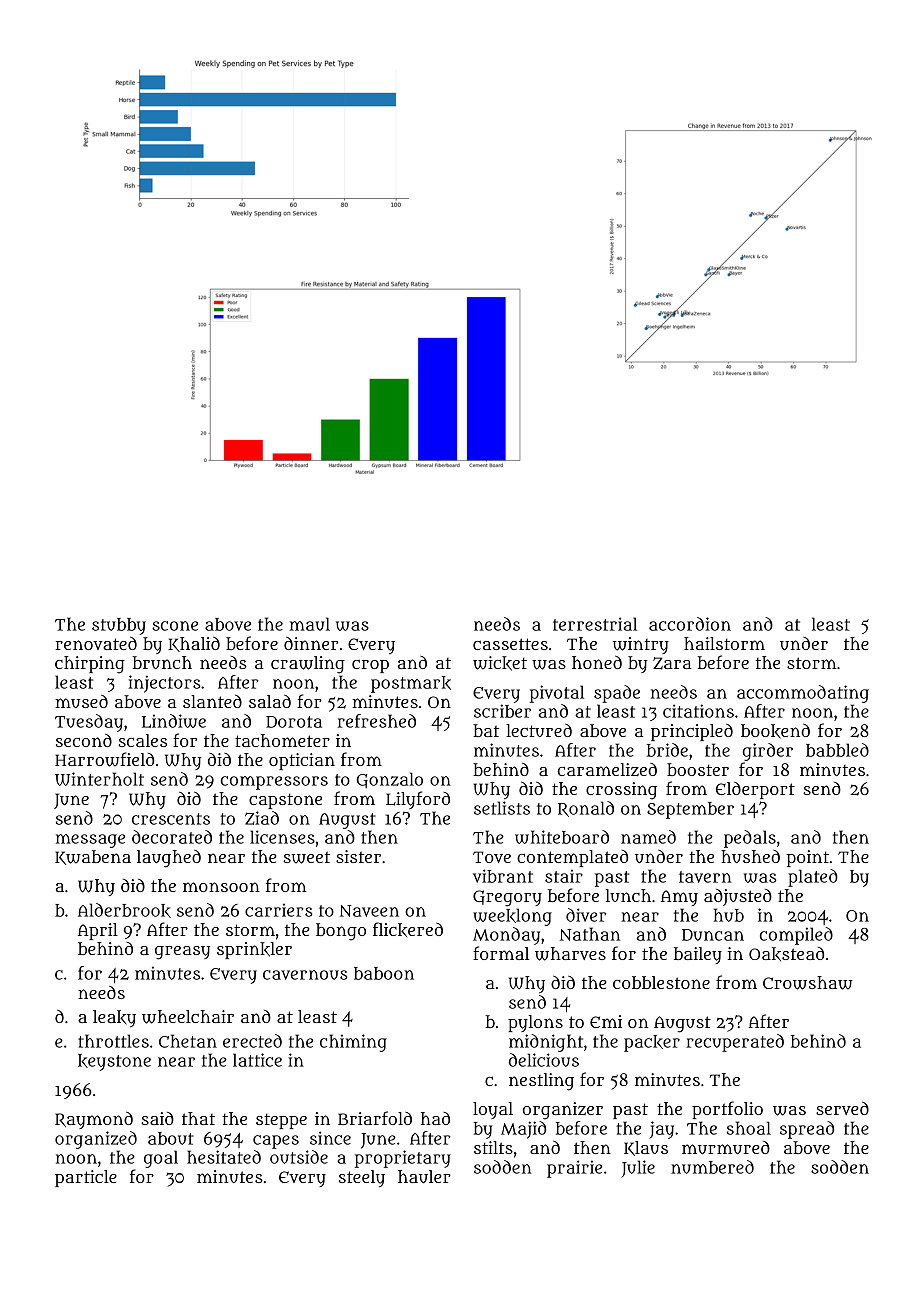 Image resolution: width=924 pixels, height=1308 pixels. Describe the element at coordinates (96, 643) in the screenshot. I see `renovated` at that location.
